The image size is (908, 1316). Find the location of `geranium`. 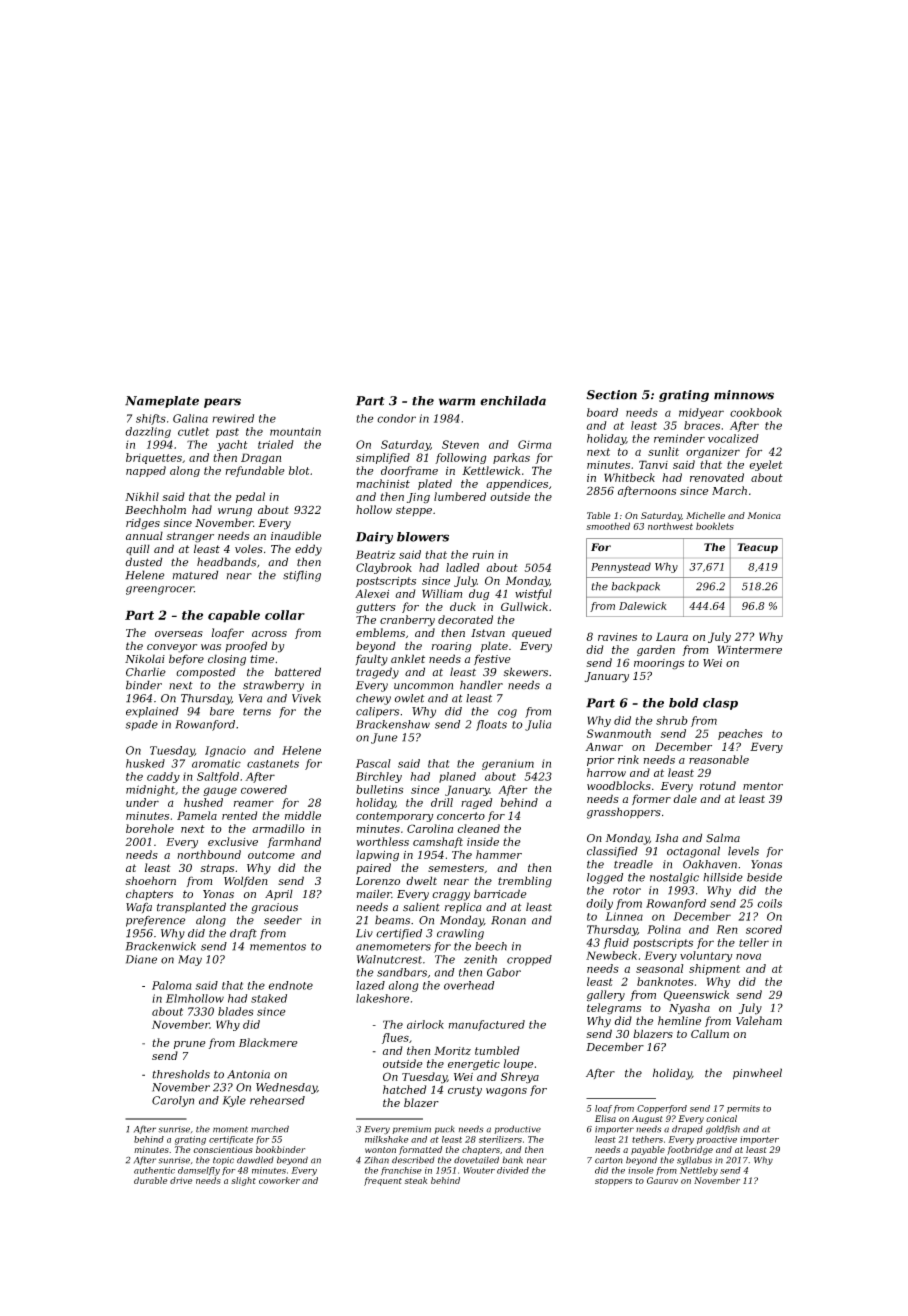

geranium is located at coordinates (508, 764).
